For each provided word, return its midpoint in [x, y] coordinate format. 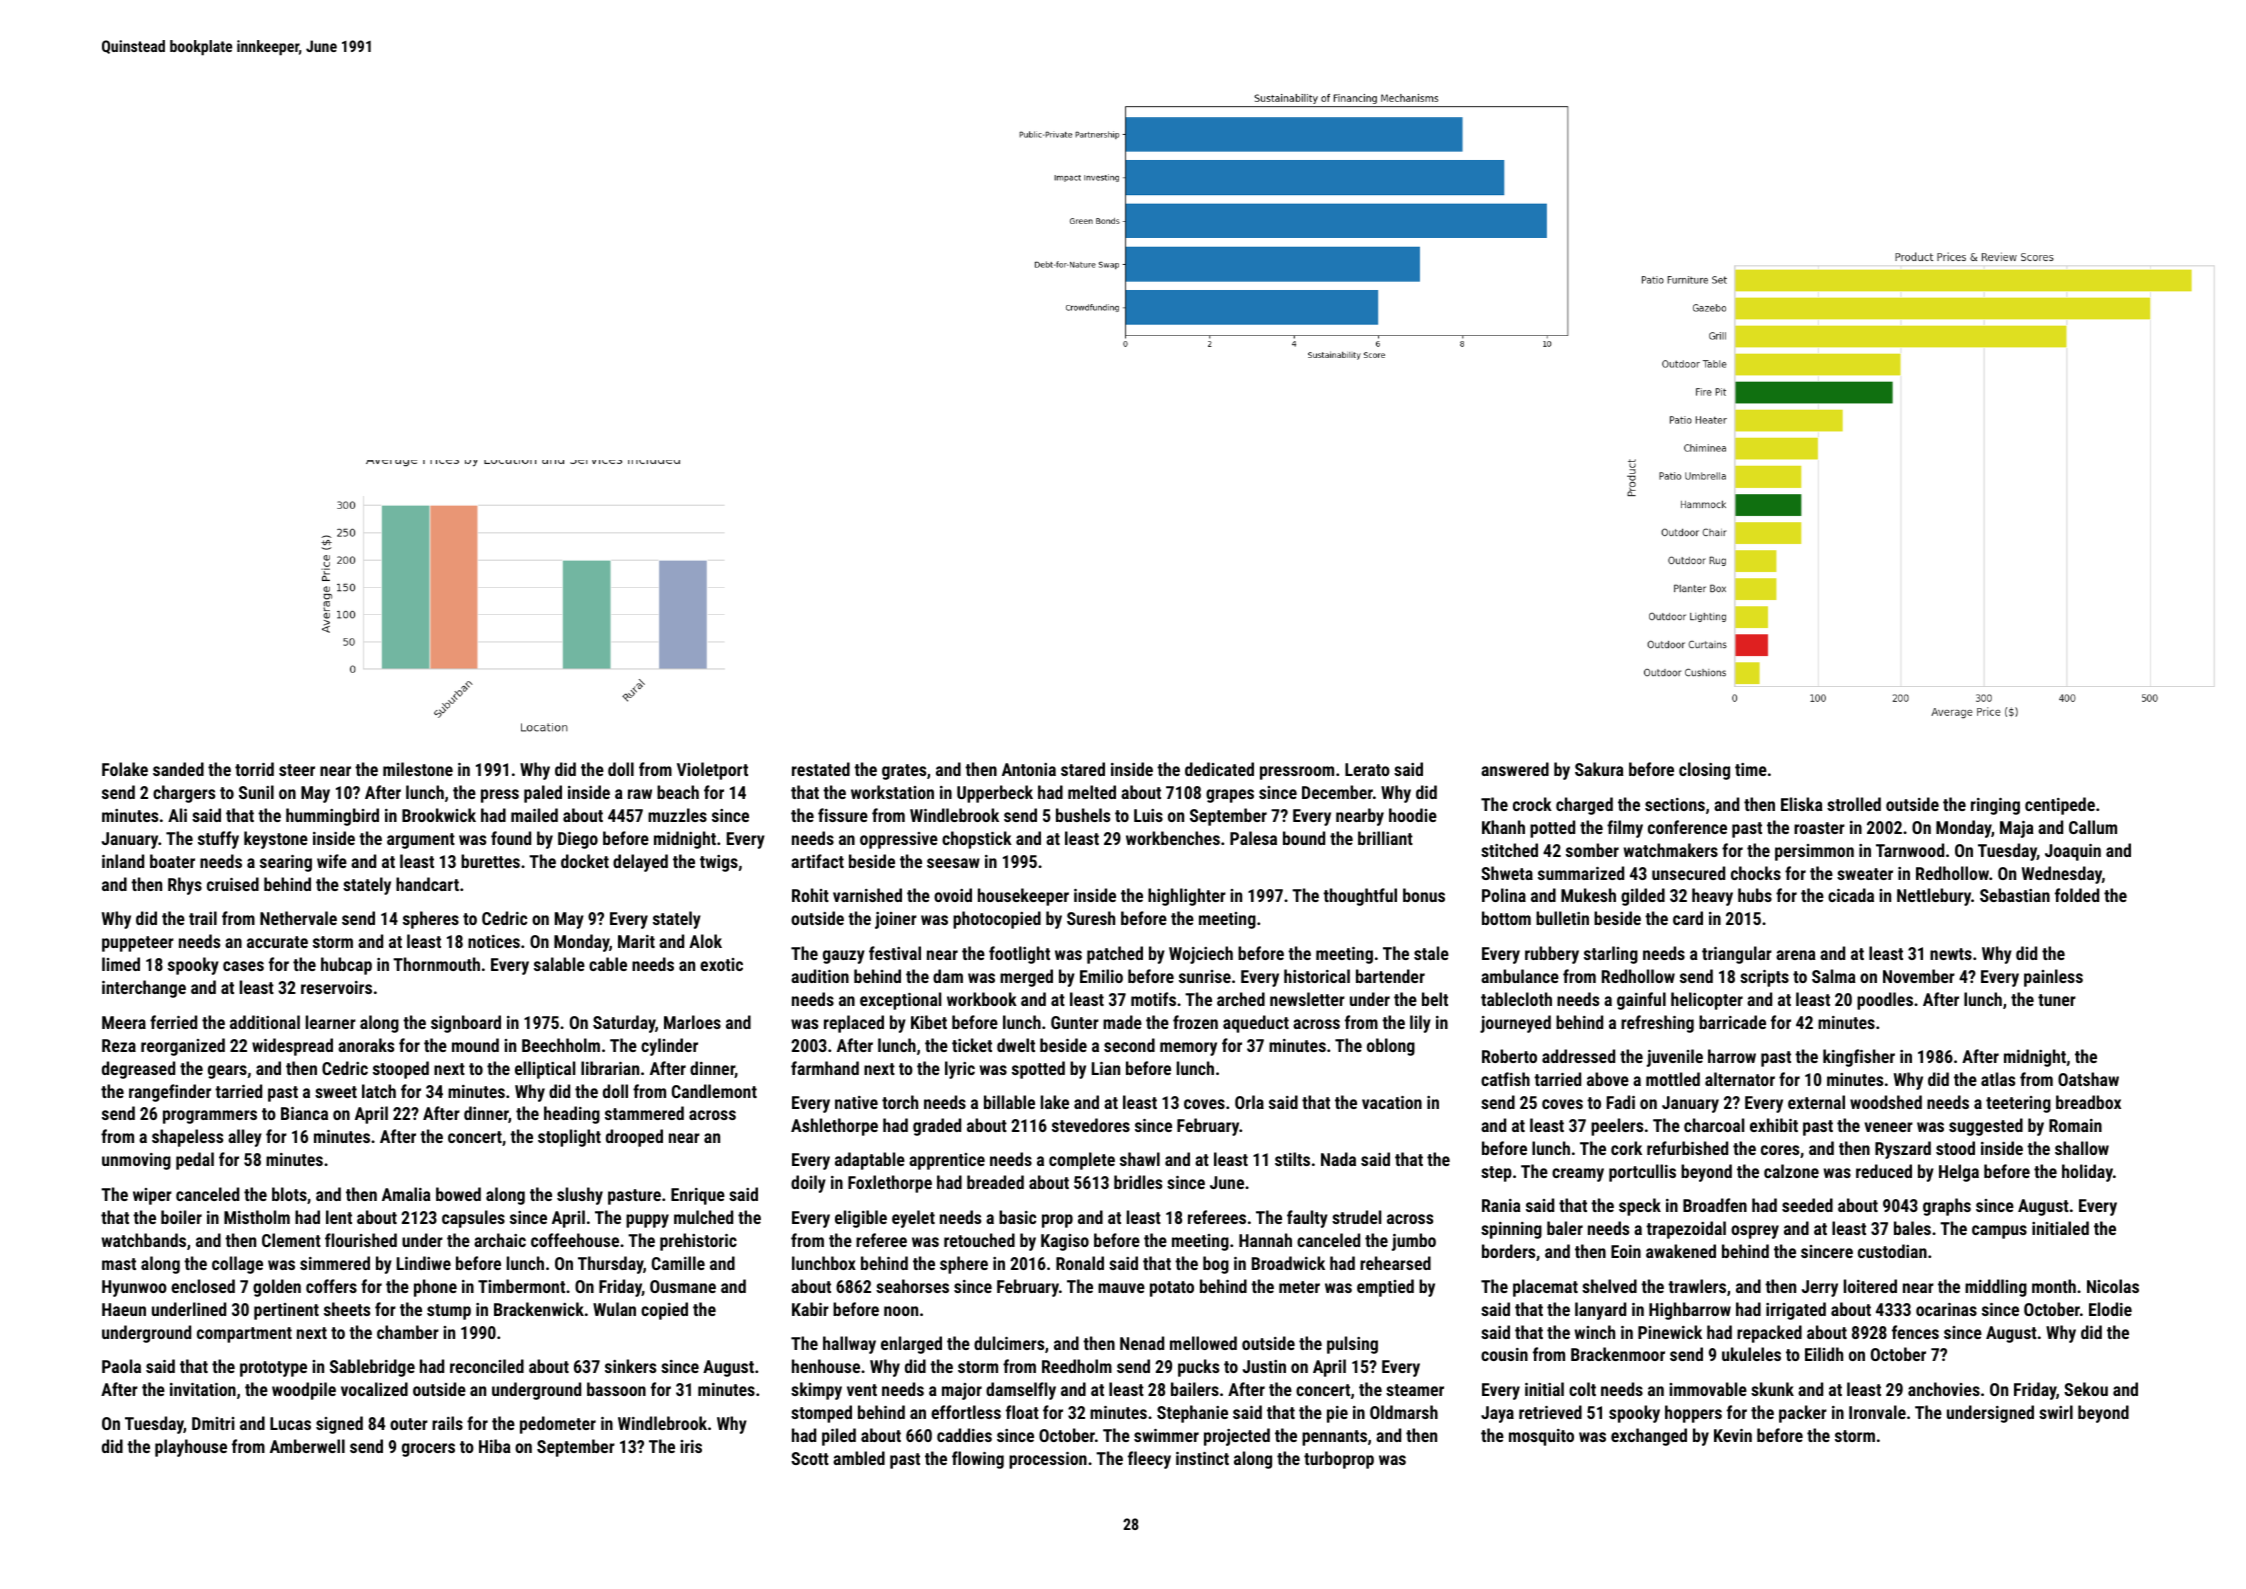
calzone [1791, 1171]
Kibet [929, 1022]
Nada [1338, 1159]
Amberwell [307, 1446]
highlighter [1187, 897]
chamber [408, 1332]
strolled [1854, 804]
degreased [138, 1070]
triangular [1737, 955]
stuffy [218, 840]
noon [901, 1311]
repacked [1769, 1334]
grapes [1230, 796]
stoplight [569, 1138]
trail [203, 918]
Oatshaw [2088, 1079]
